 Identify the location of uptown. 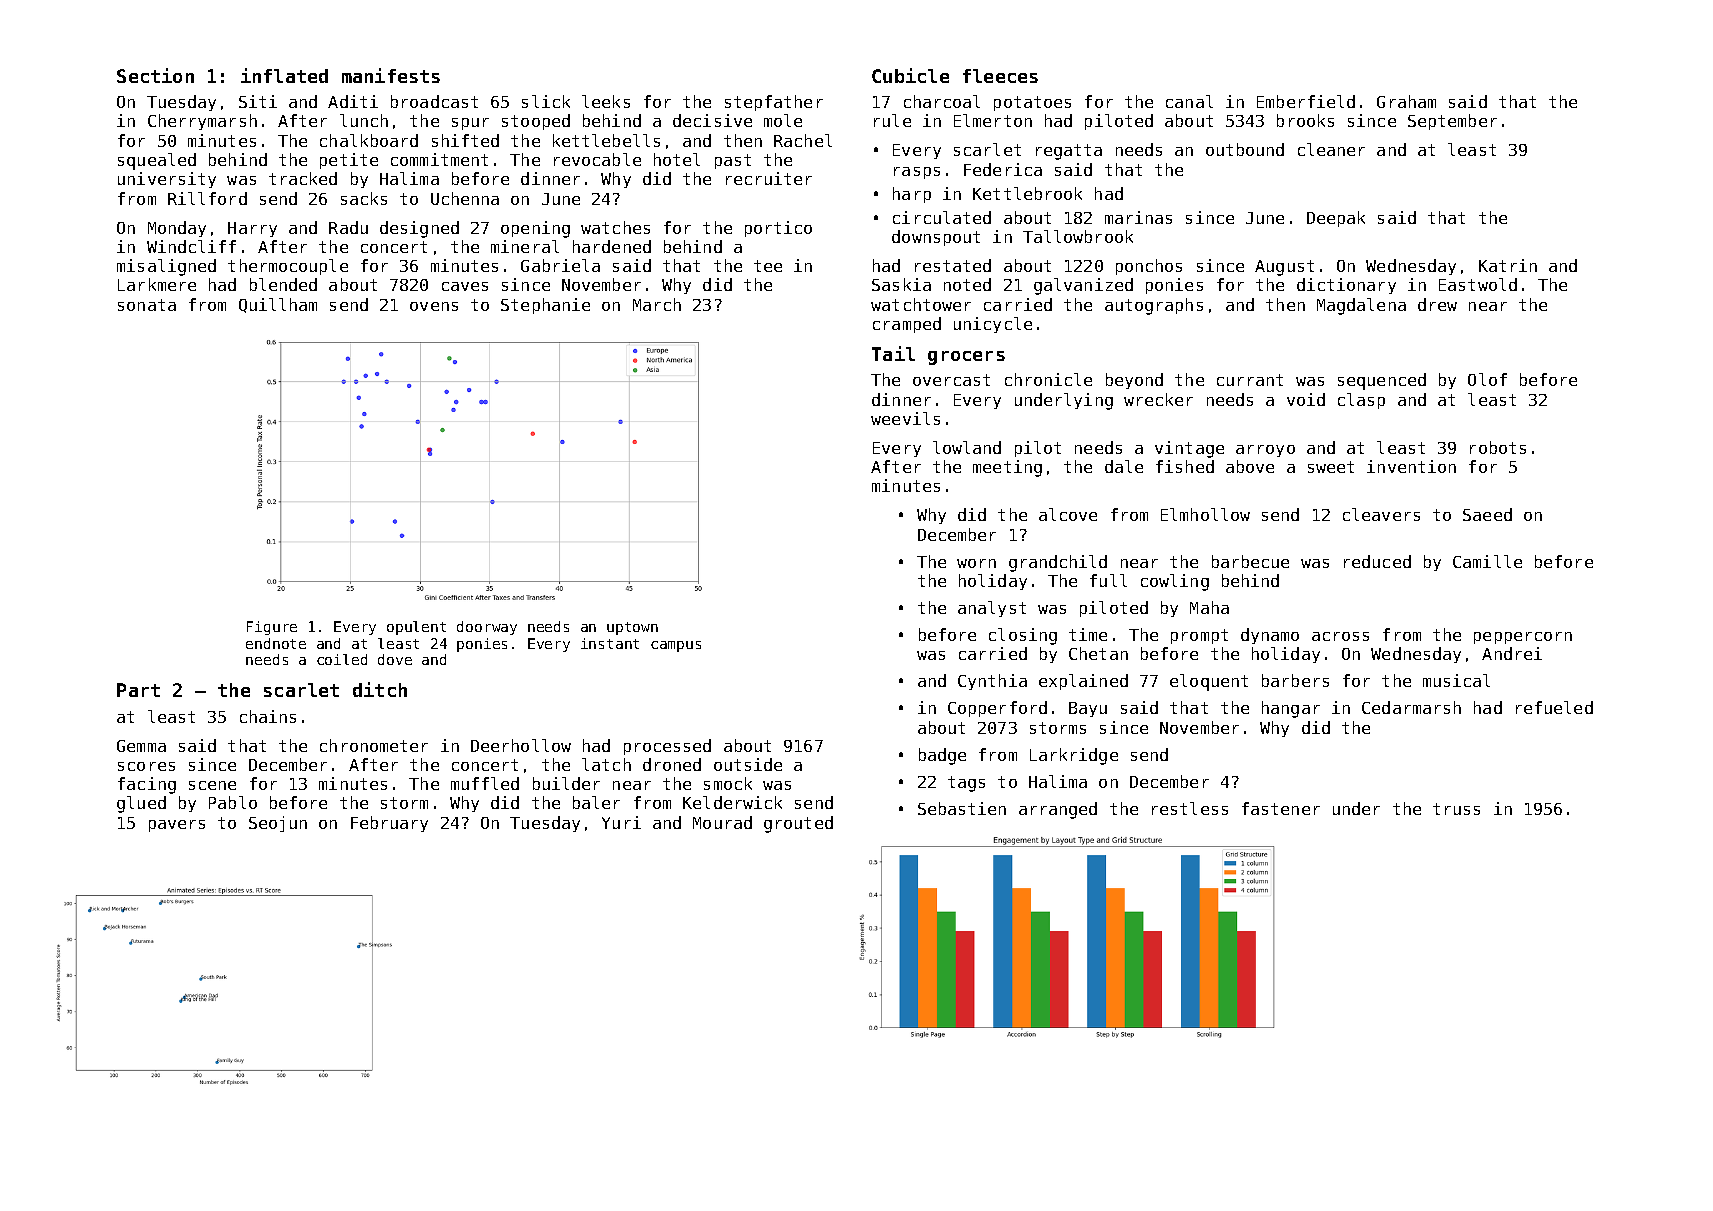
(632, 628).
